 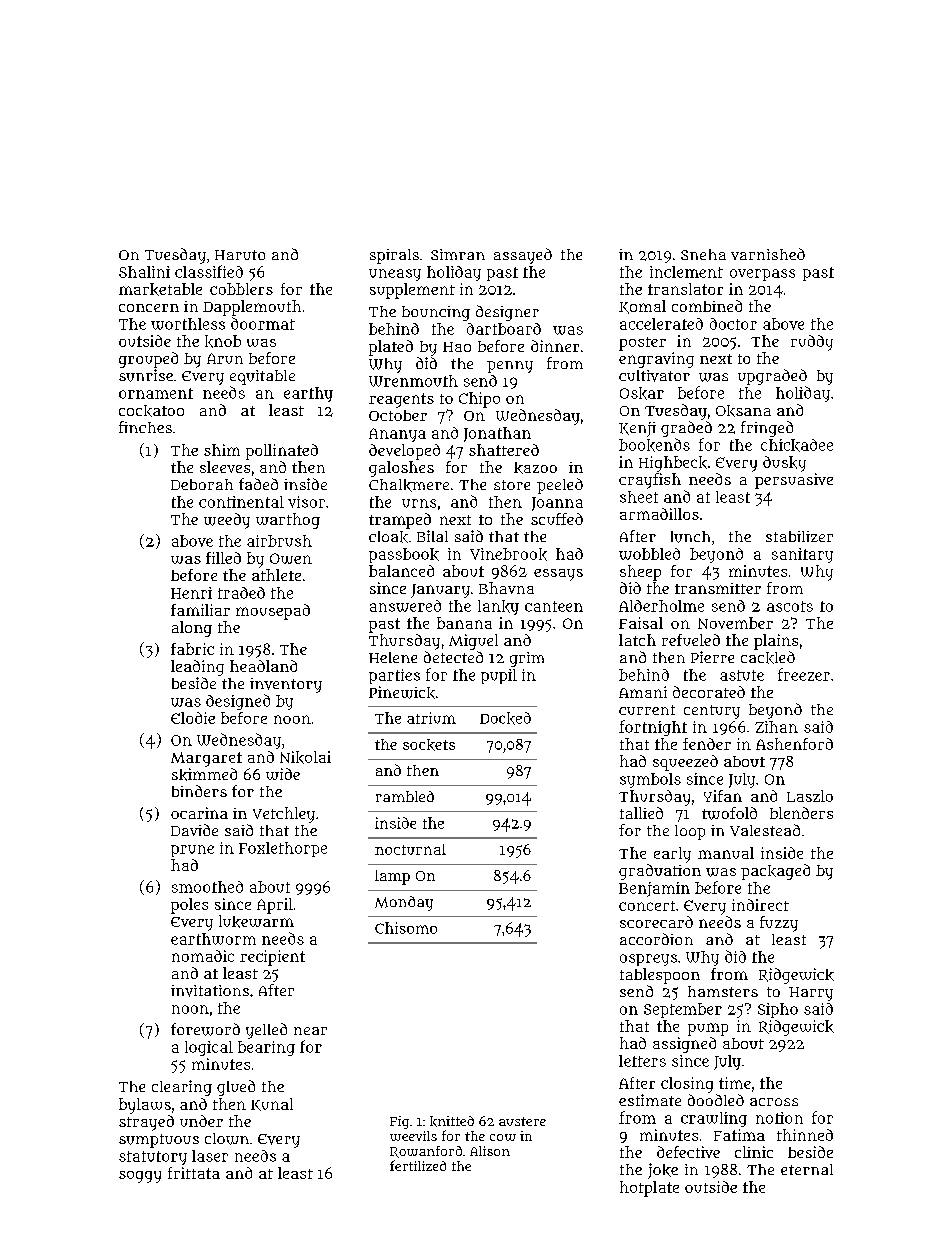 I want to click on Ananya, so click(x=397, y=435).
